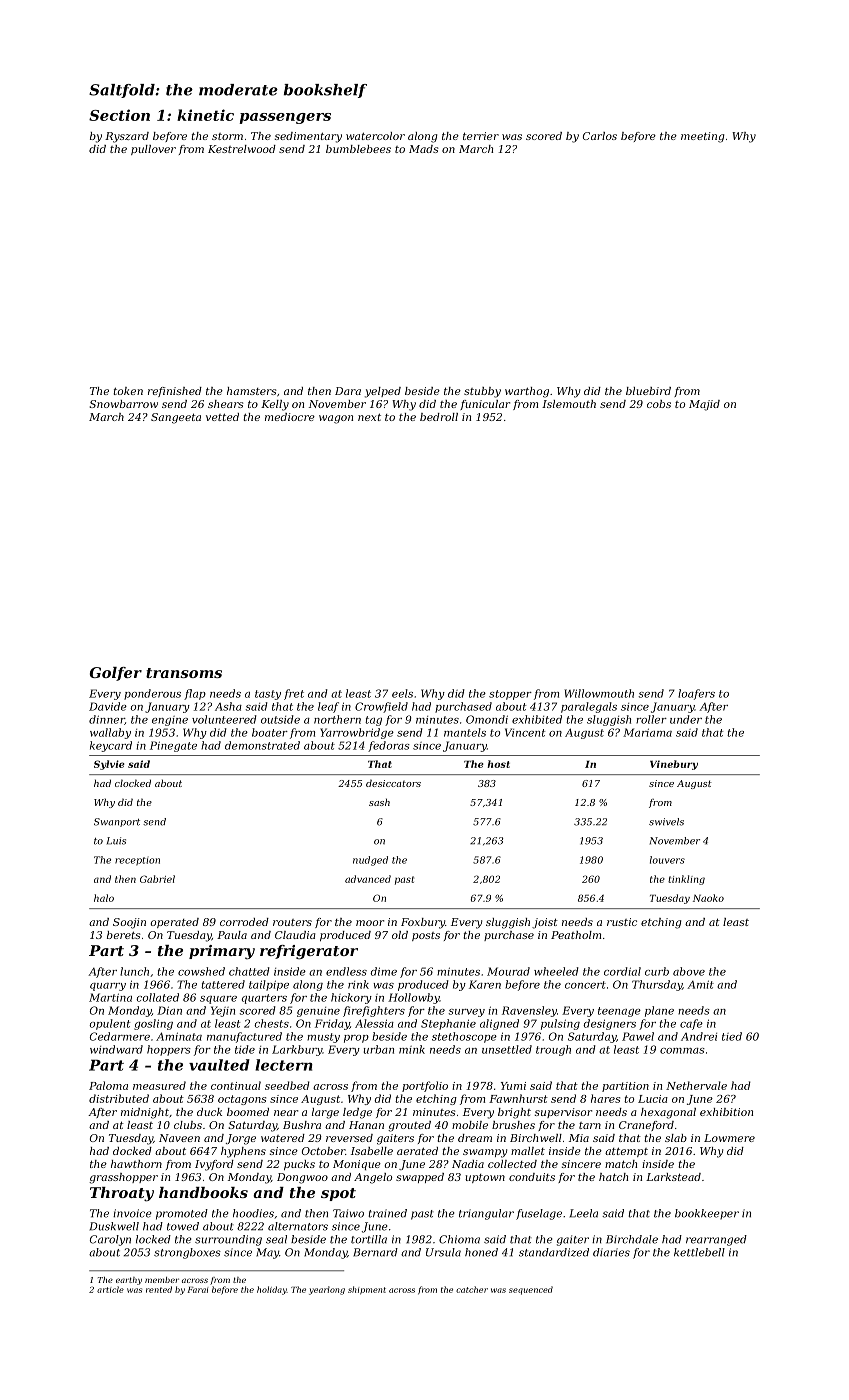 Image resolution: width=849 pixels, height=1400 pixels. I want to click on Sangeeta, so click(176, 418).
